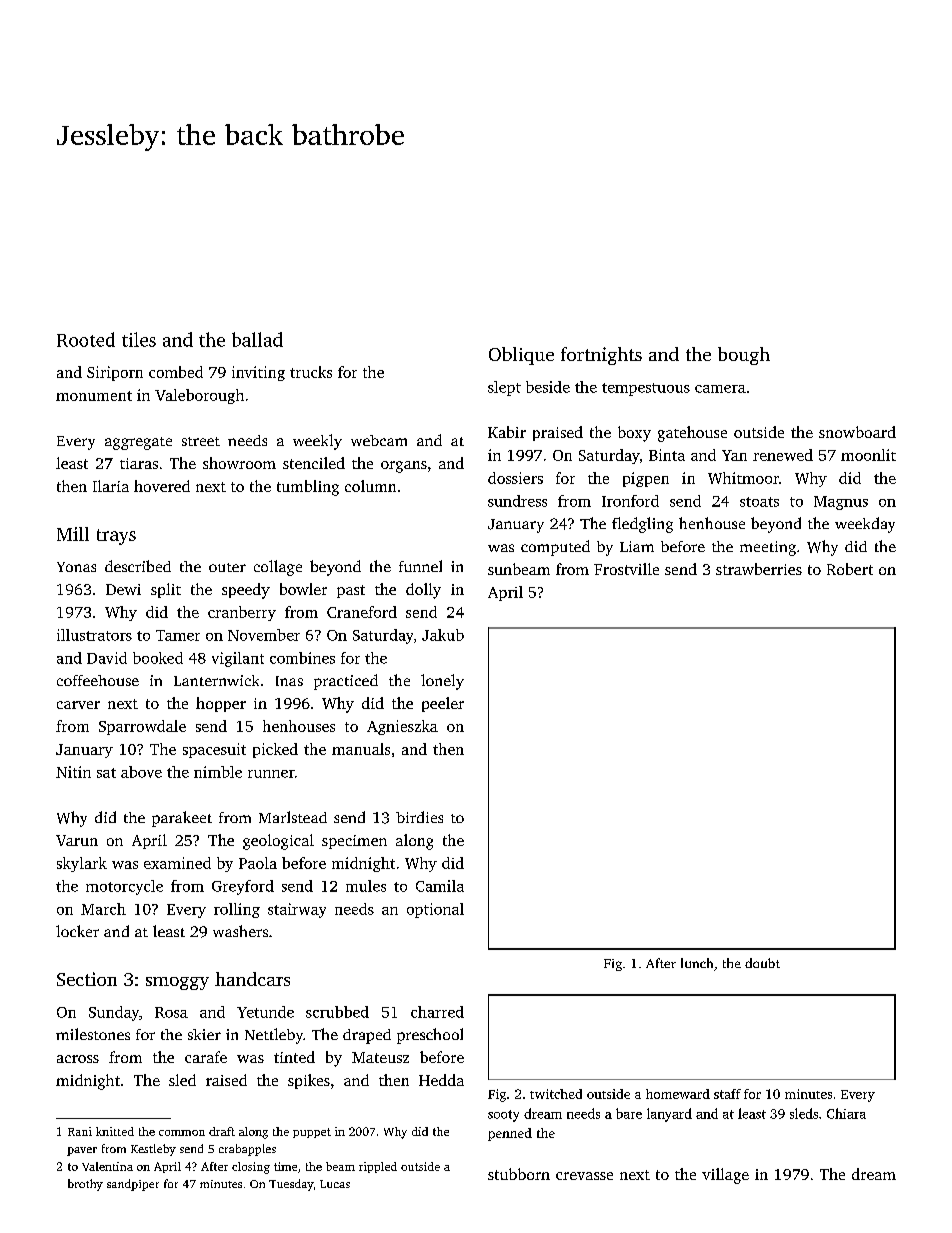 This image has height=1233, width=952. What do you see at coordinates (443, 704) in the image?
I see `peeler` at bounding box center [443, 704].
